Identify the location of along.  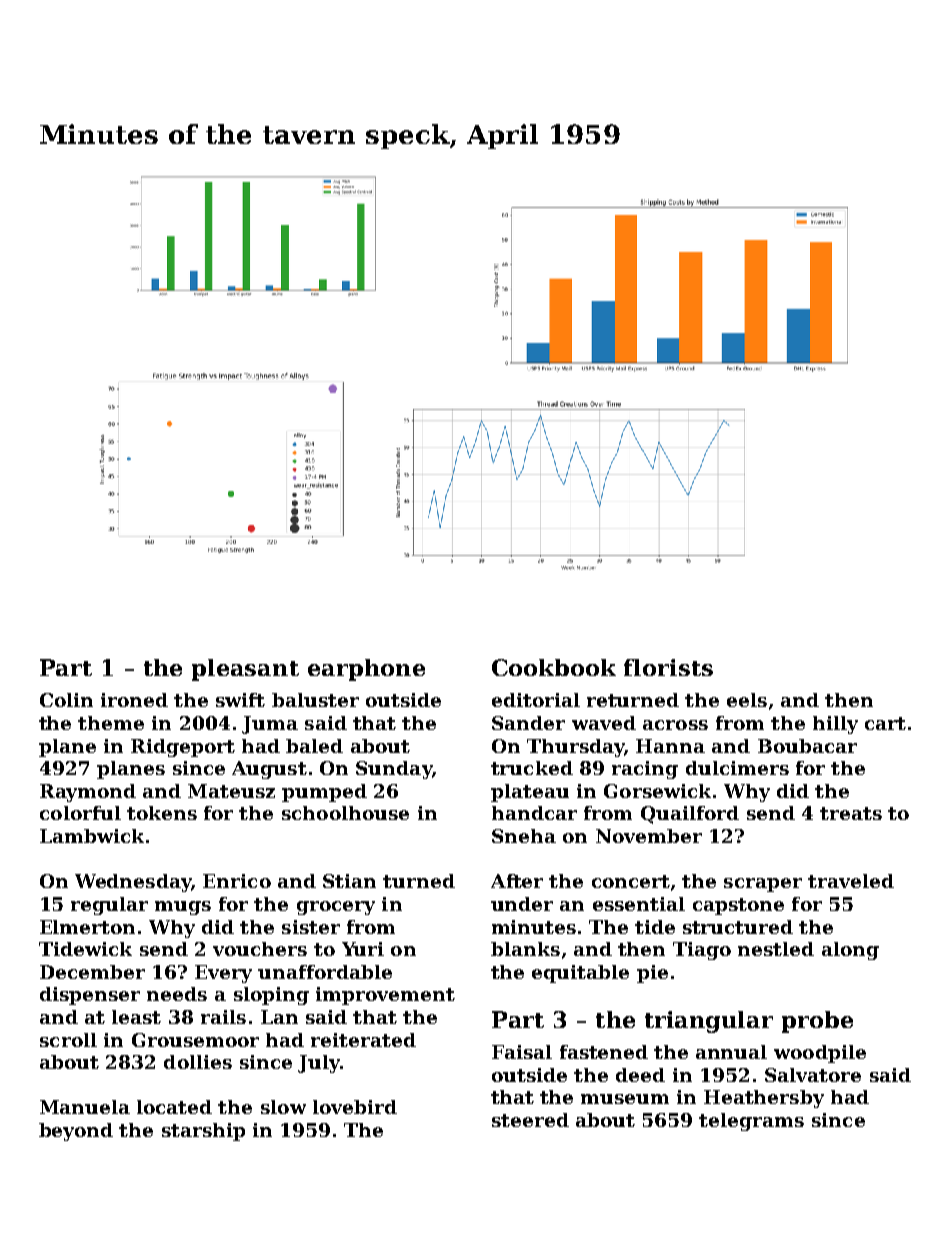
(850, 951).
